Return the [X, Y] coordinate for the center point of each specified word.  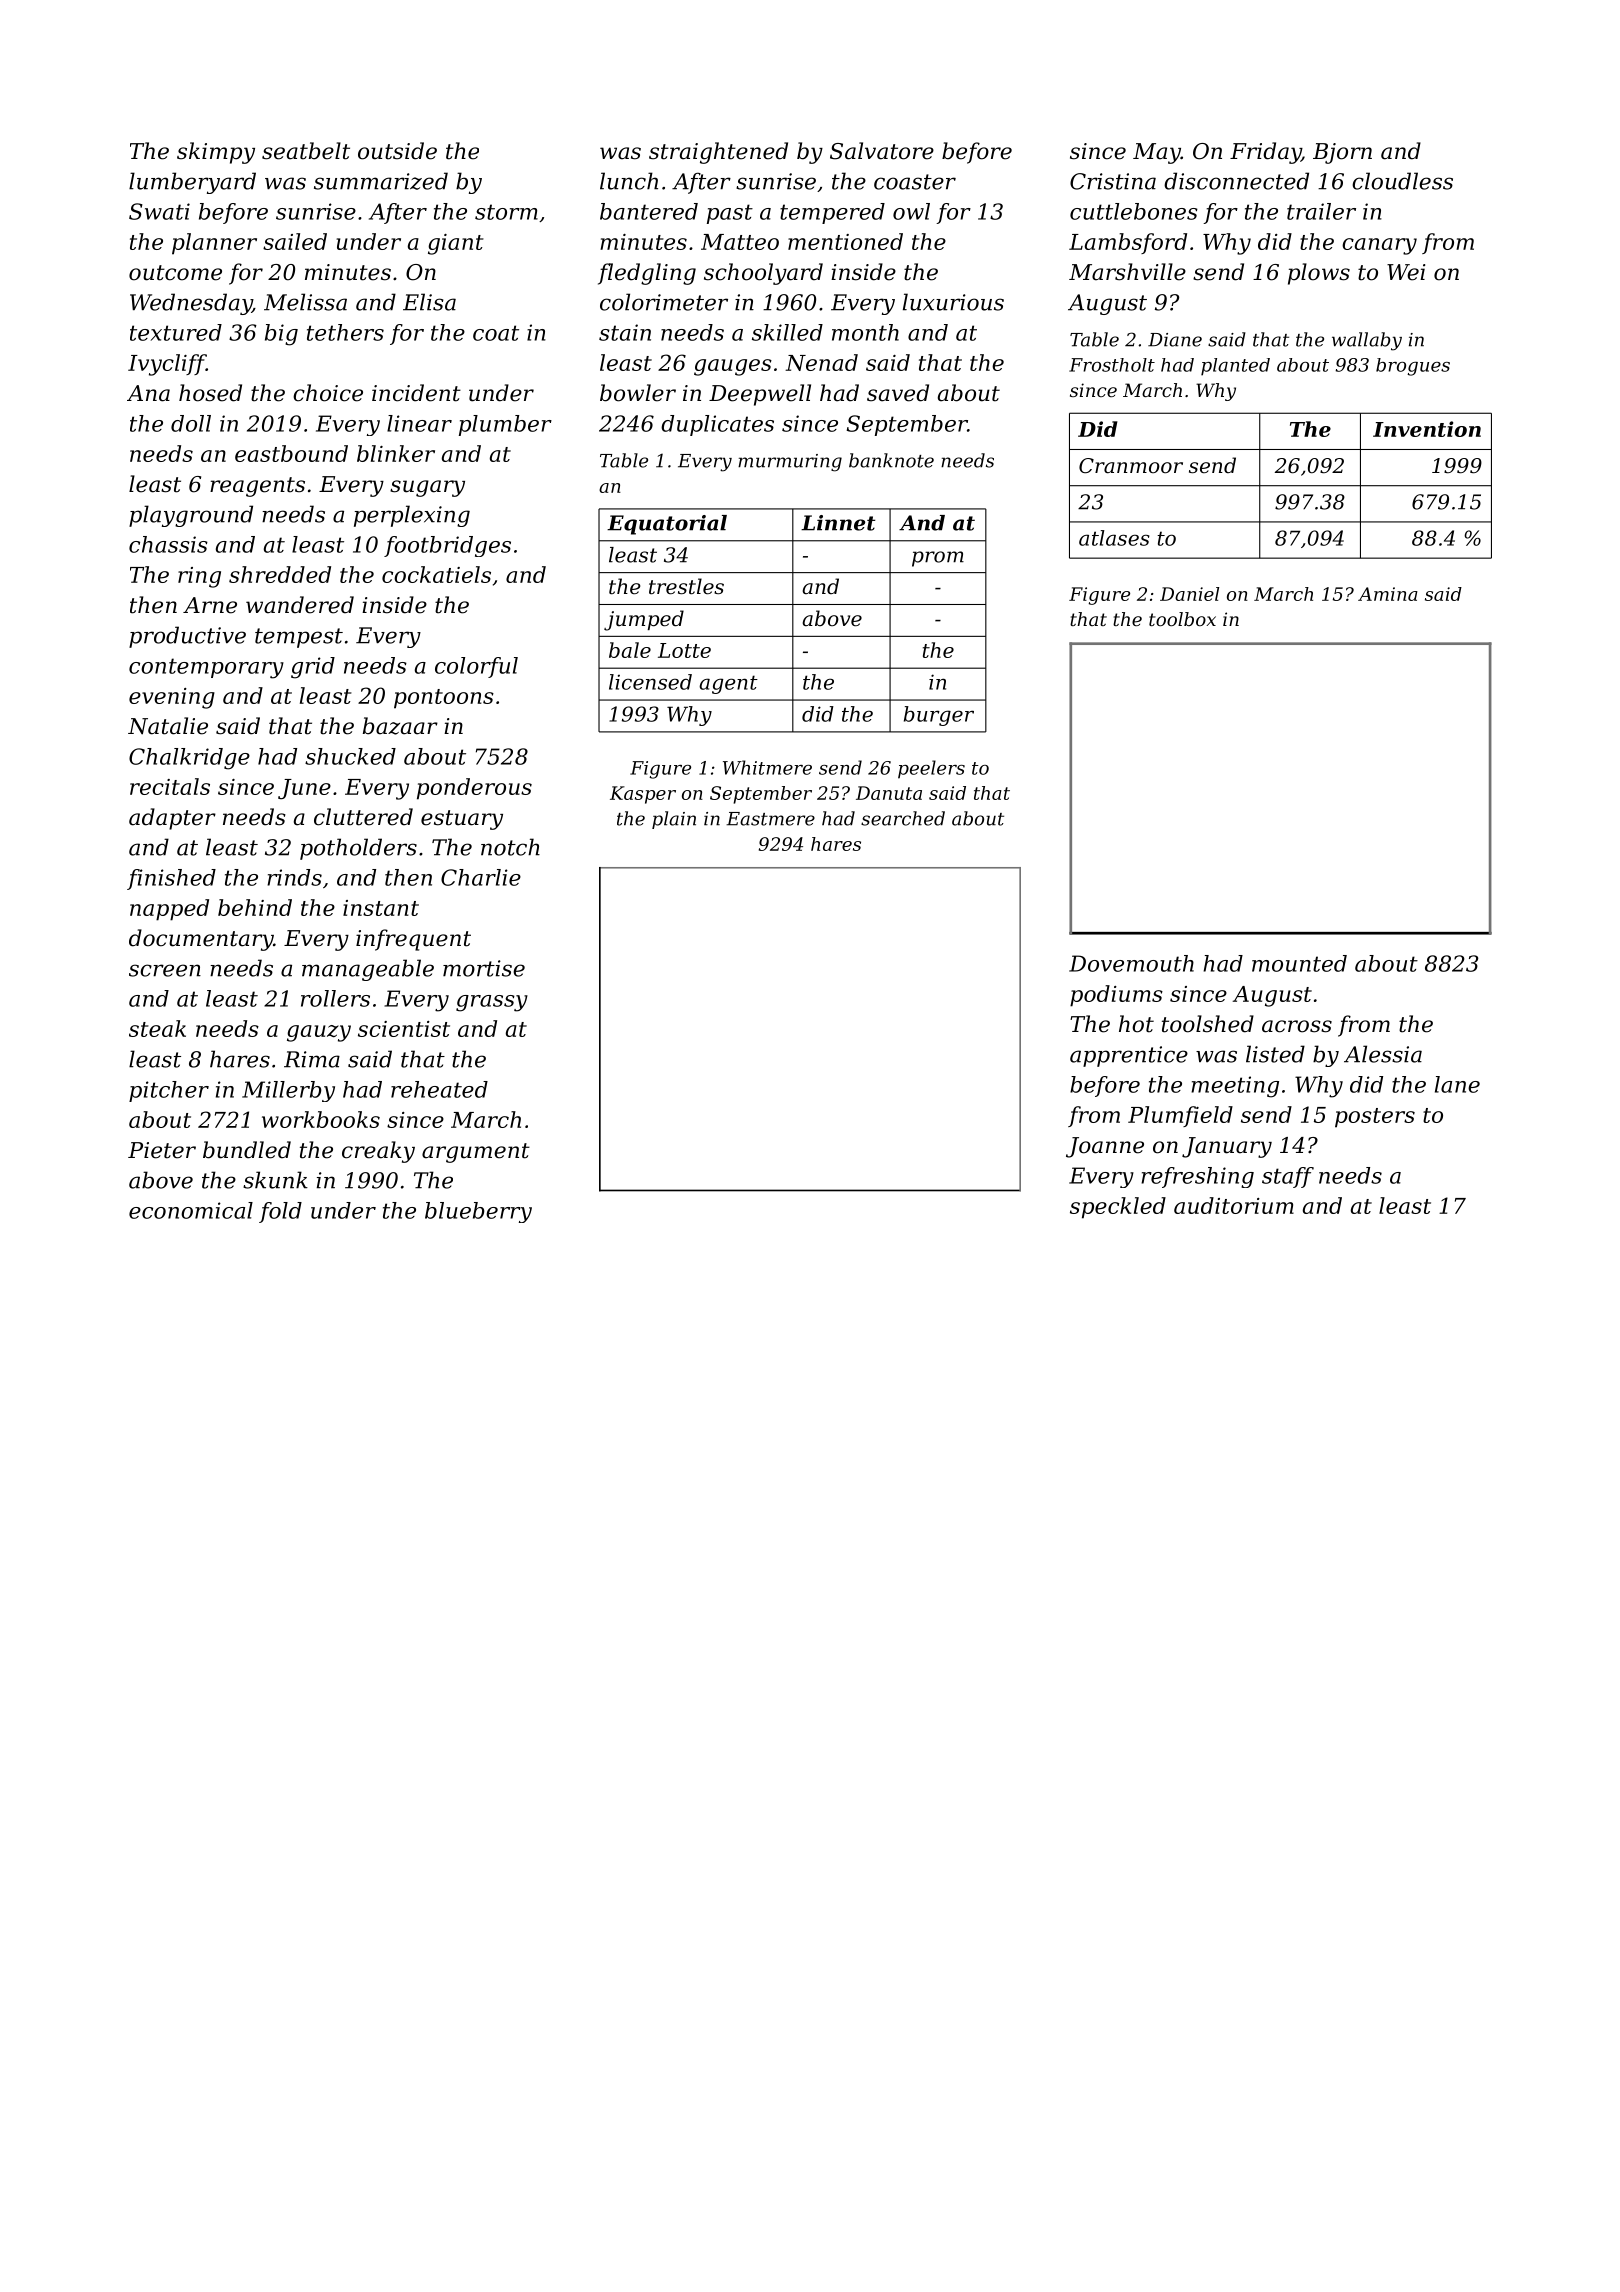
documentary [201, 940]
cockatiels [436, 574]
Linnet [838, 523]
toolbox [1182, 619]
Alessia [1383, 1054]
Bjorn [1342, 153]
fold [280, 1212]
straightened [718, 153]
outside [397, 151]
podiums [1116, 996]
